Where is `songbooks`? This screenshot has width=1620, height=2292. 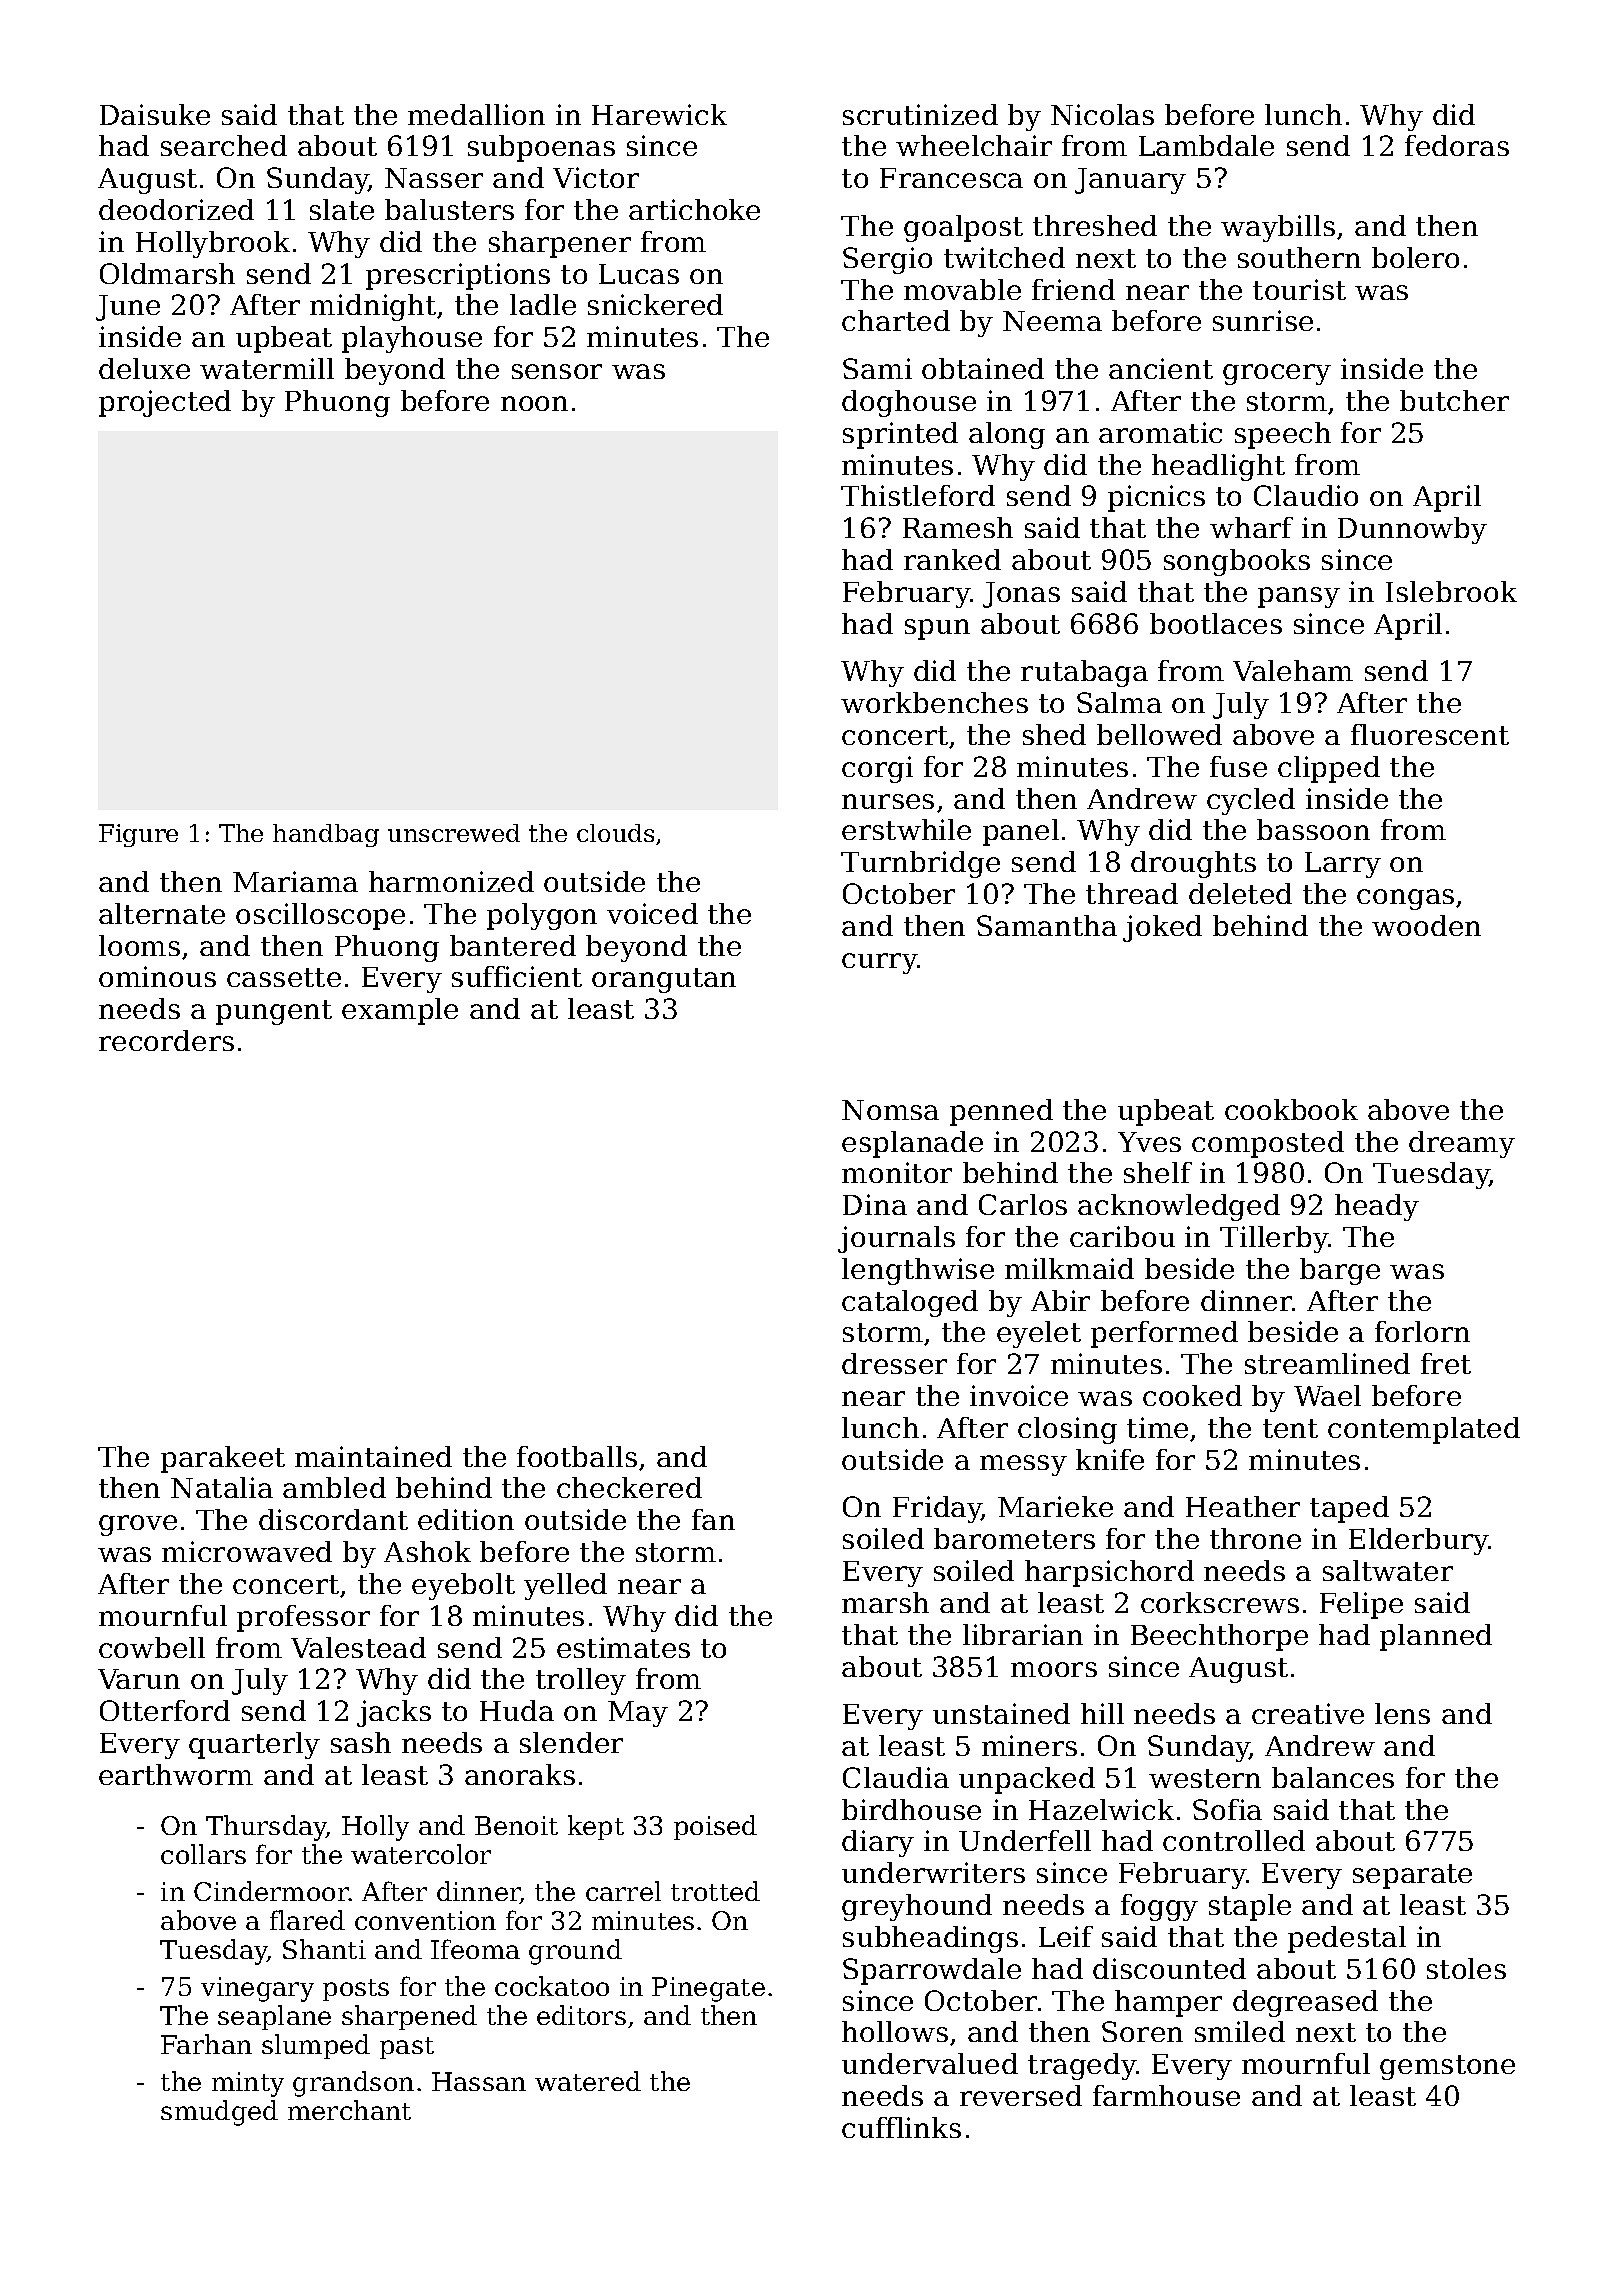
songbooks is located at coordinates (1237, 562).
